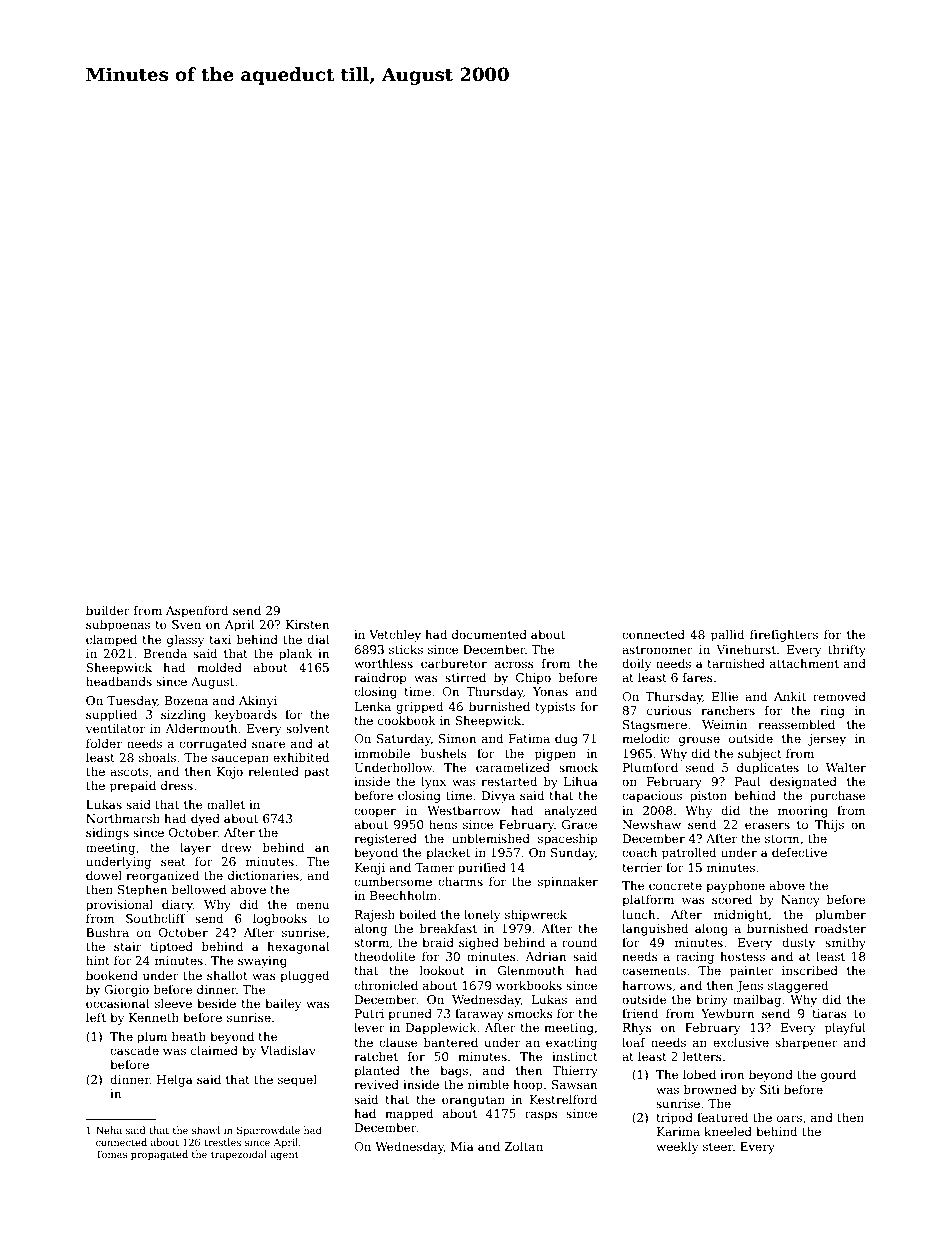 The width and height of the screenshot is (952, 1233). I want to click on Helga, so click(175, 1080).
